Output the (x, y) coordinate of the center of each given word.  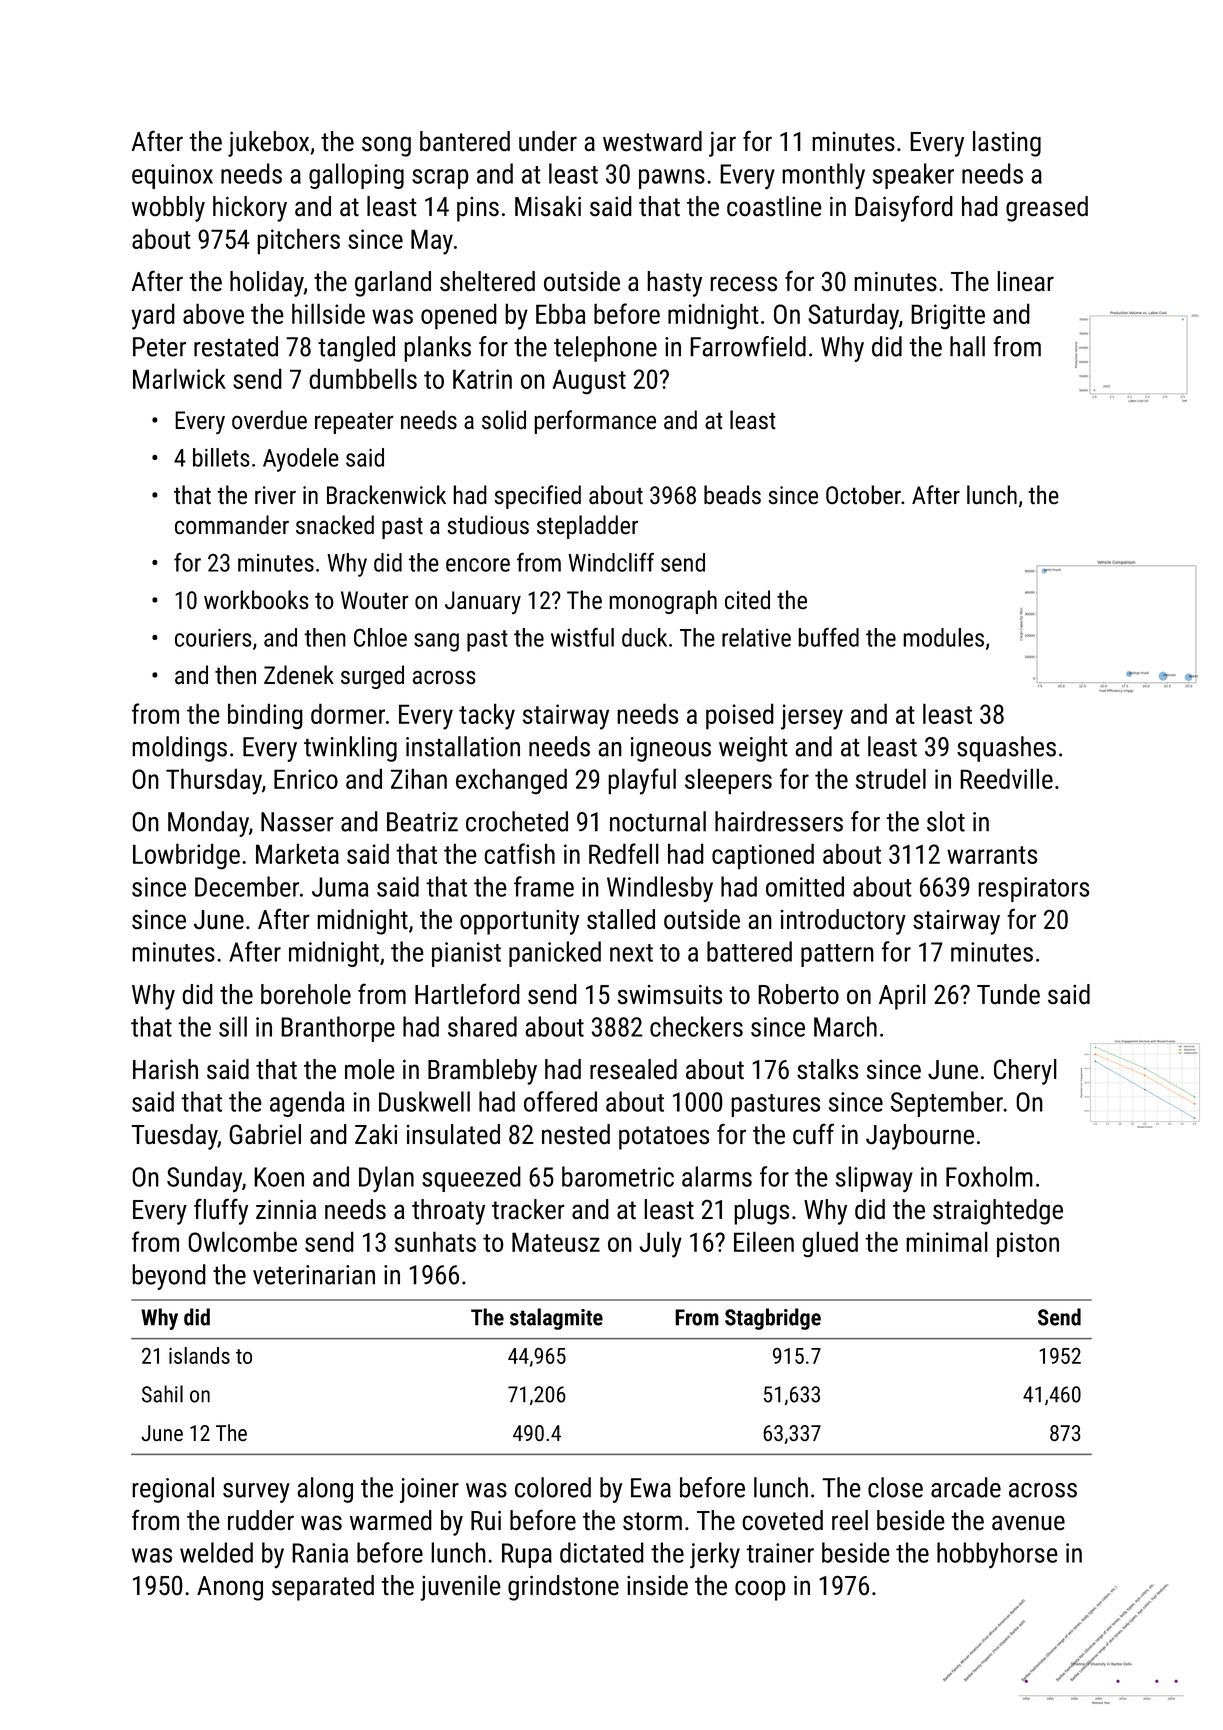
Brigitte (948, 316)
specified (538, 497)
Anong (230, 1588)
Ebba (561, 313)
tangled (356, 349)
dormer (348, 713)
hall (967, 346)
